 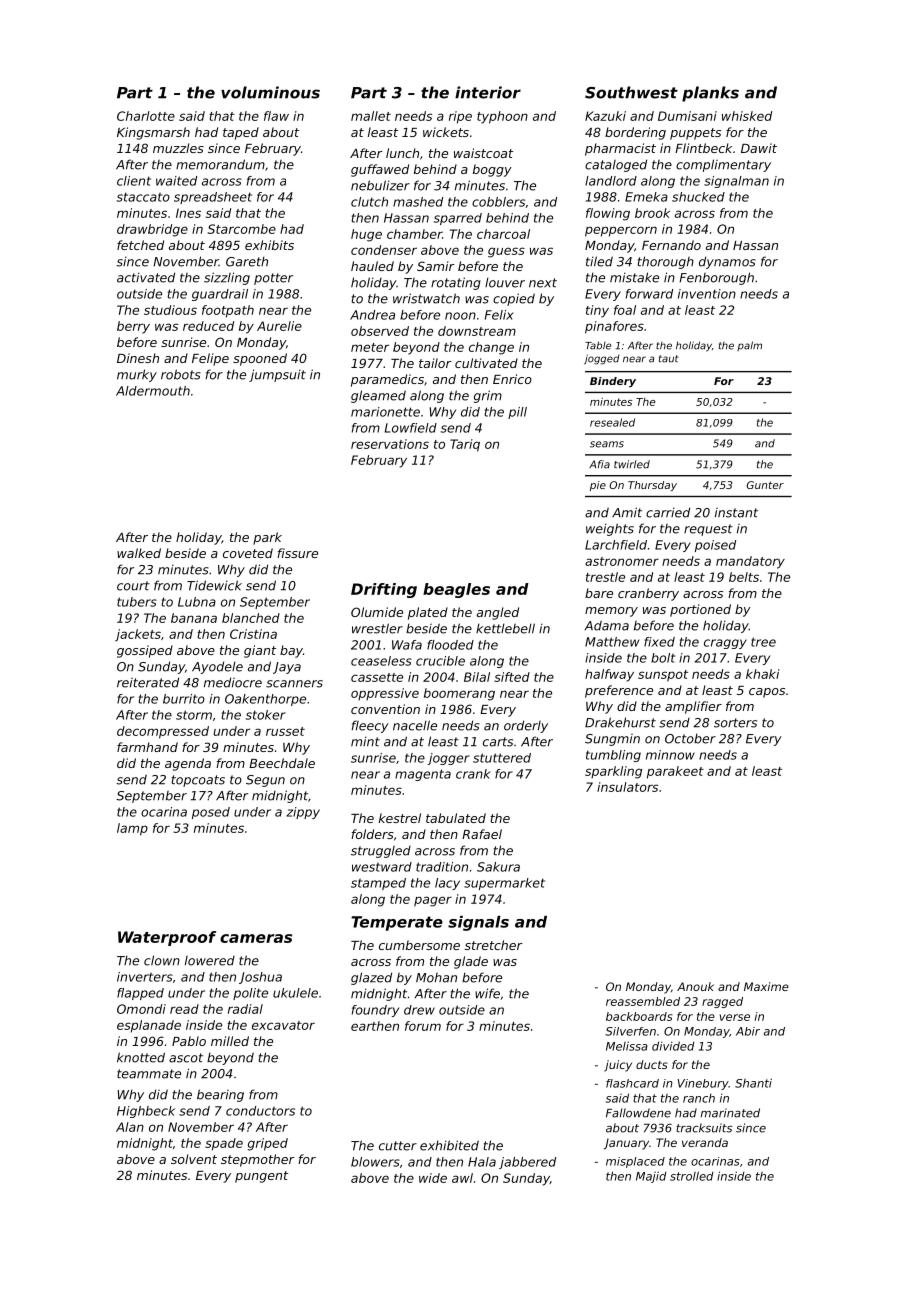 What do you see at coordinates (488, 92) in the screenshot?
I see `interior` at bounding box center [488, 92].
